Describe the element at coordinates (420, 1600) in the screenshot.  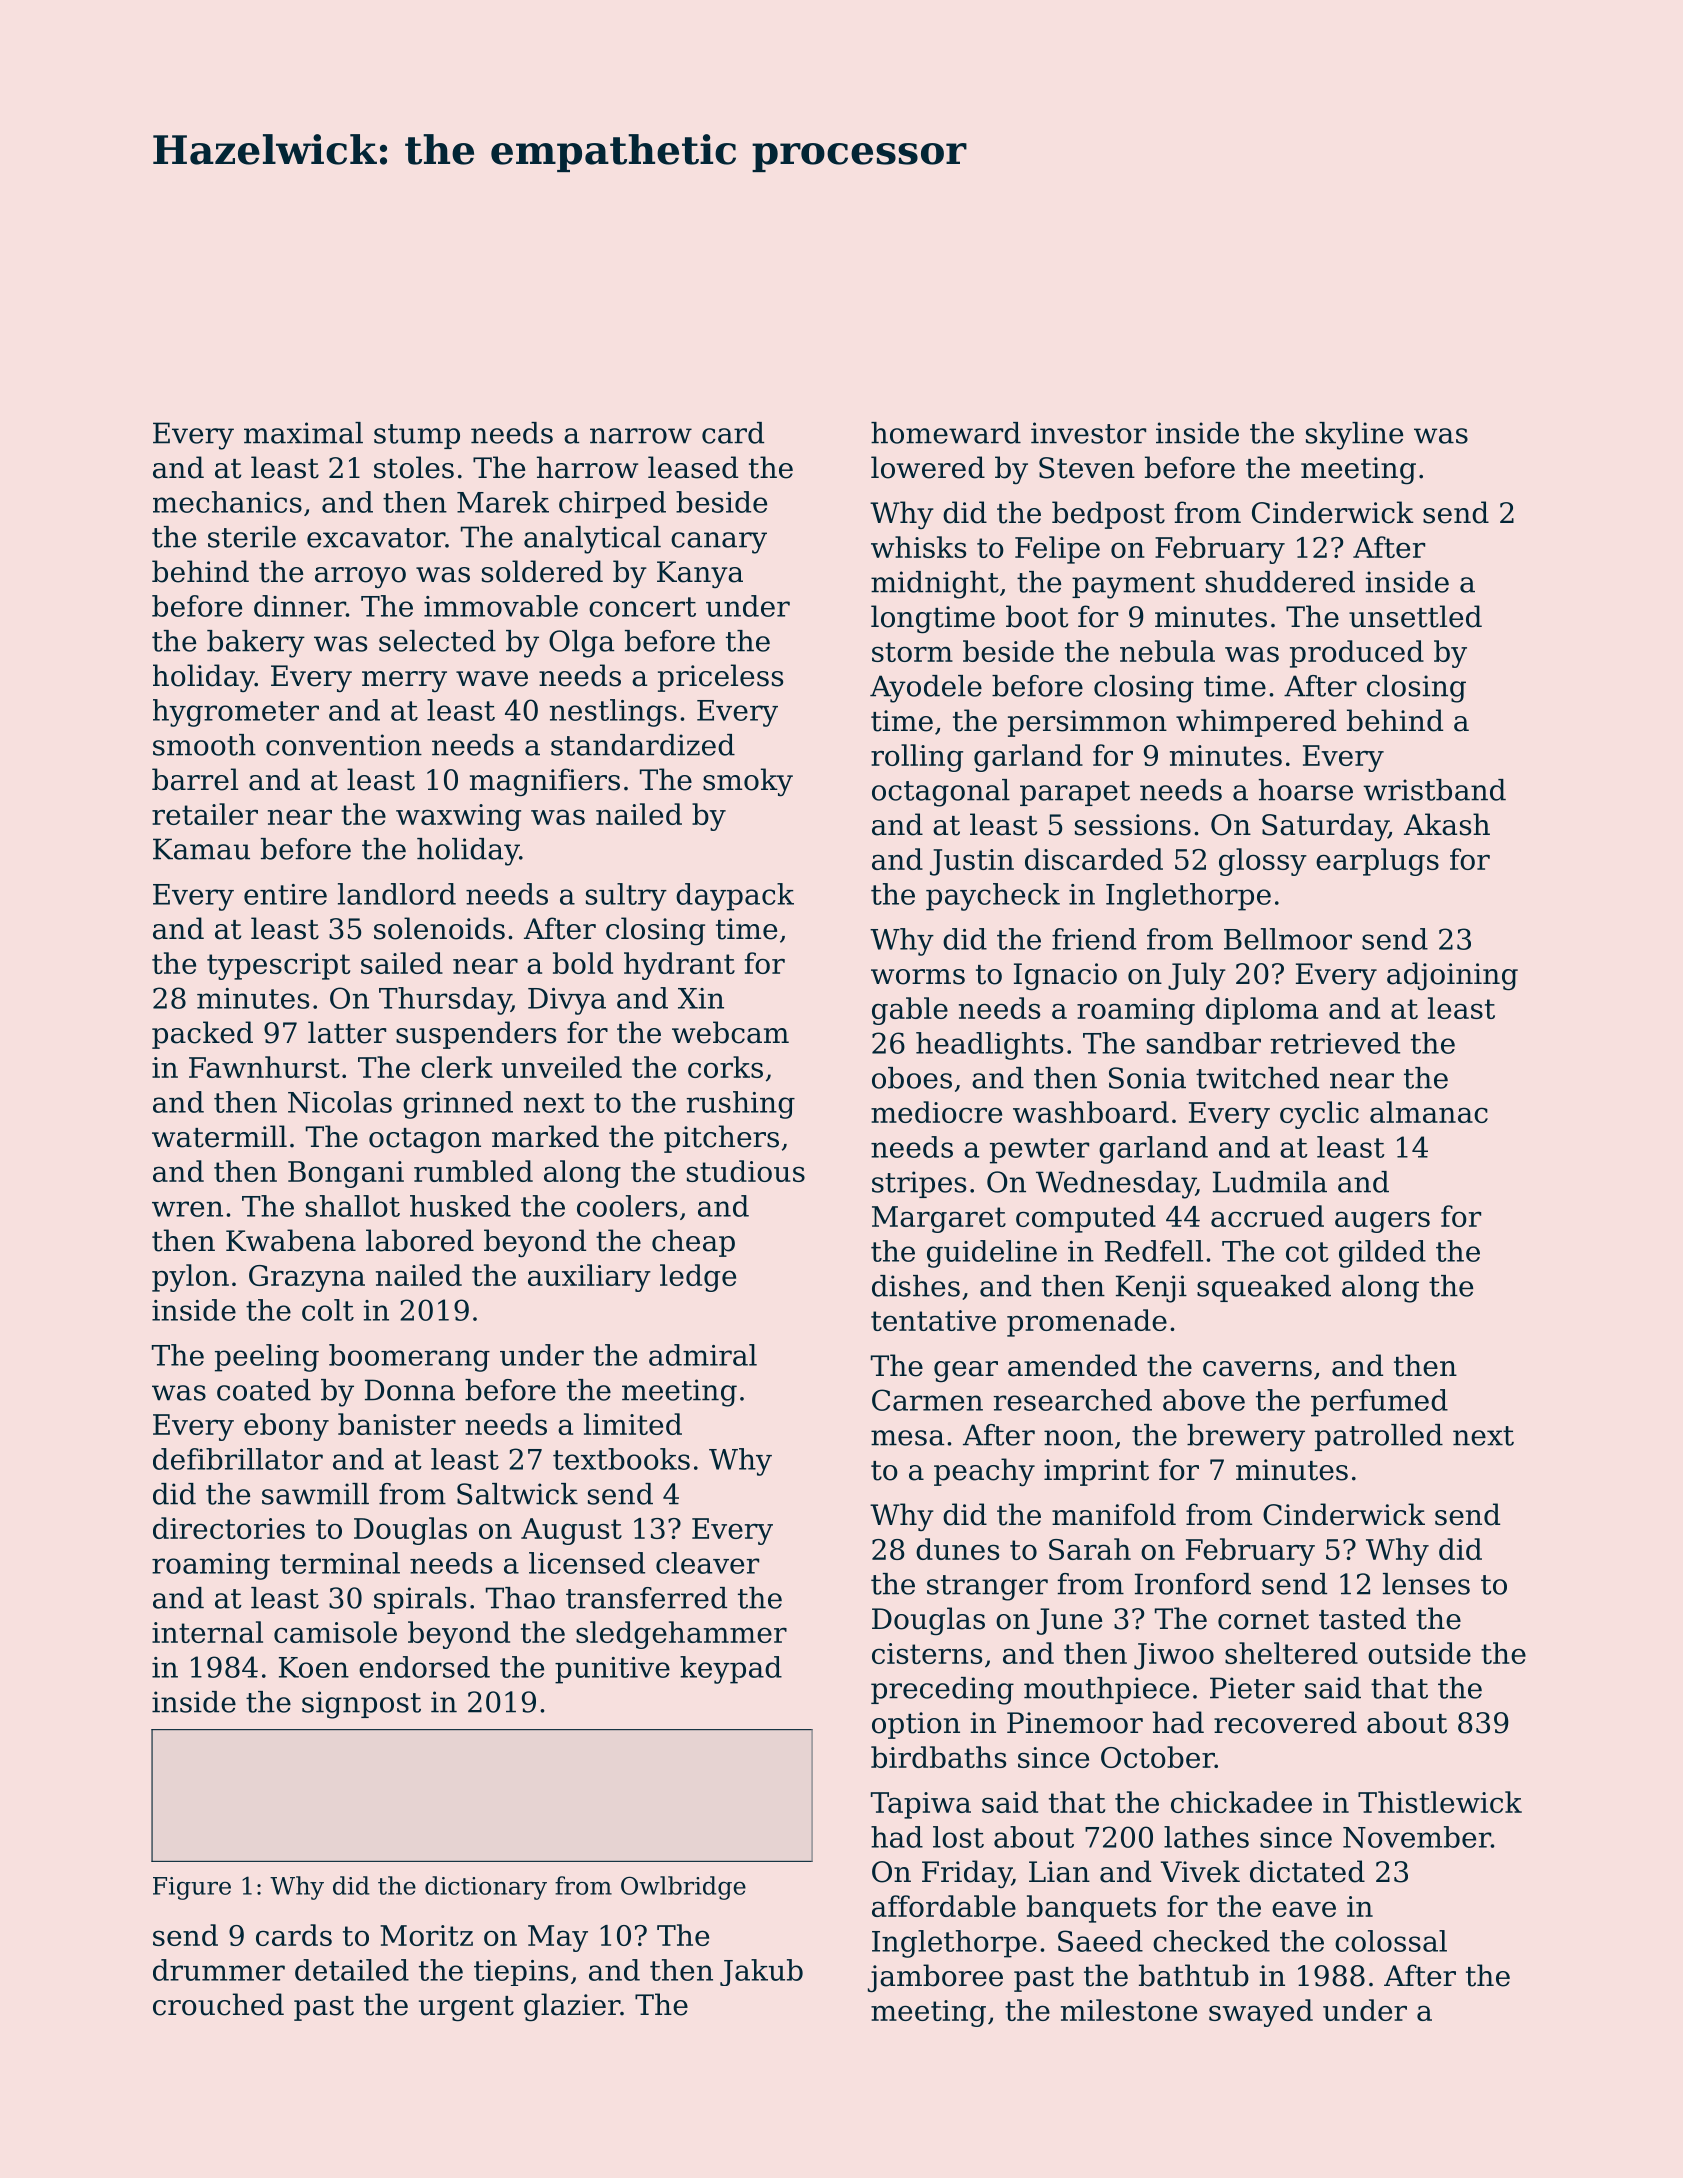
I see `spirals` at that location.
